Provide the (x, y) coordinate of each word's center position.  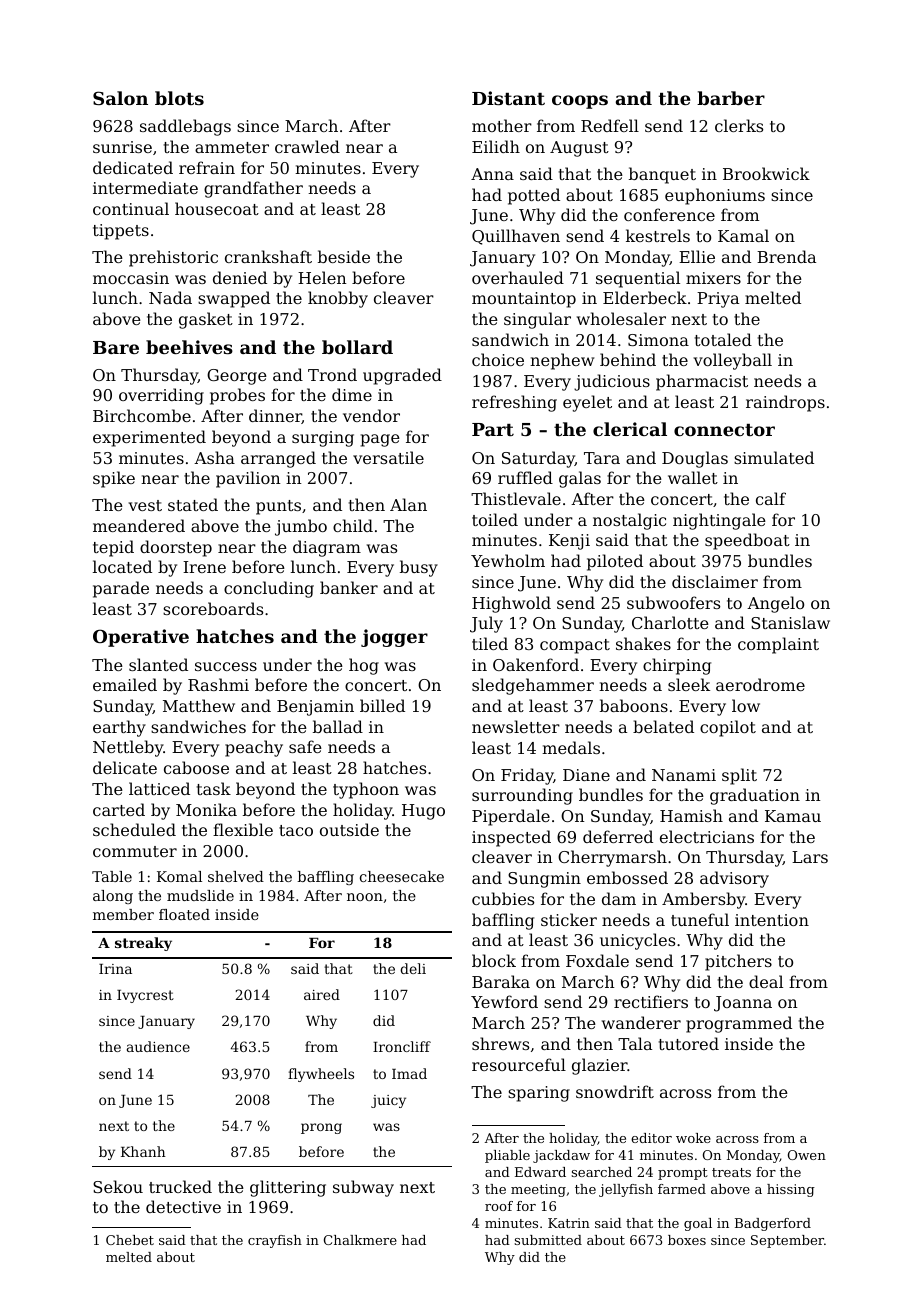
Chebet (130, 1240)
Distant (508, 98)
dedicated (133, 167)
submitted (548, 1240)
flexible (243, 829)
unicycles (637, 941)
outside (349, 829)
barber (731, 98)
